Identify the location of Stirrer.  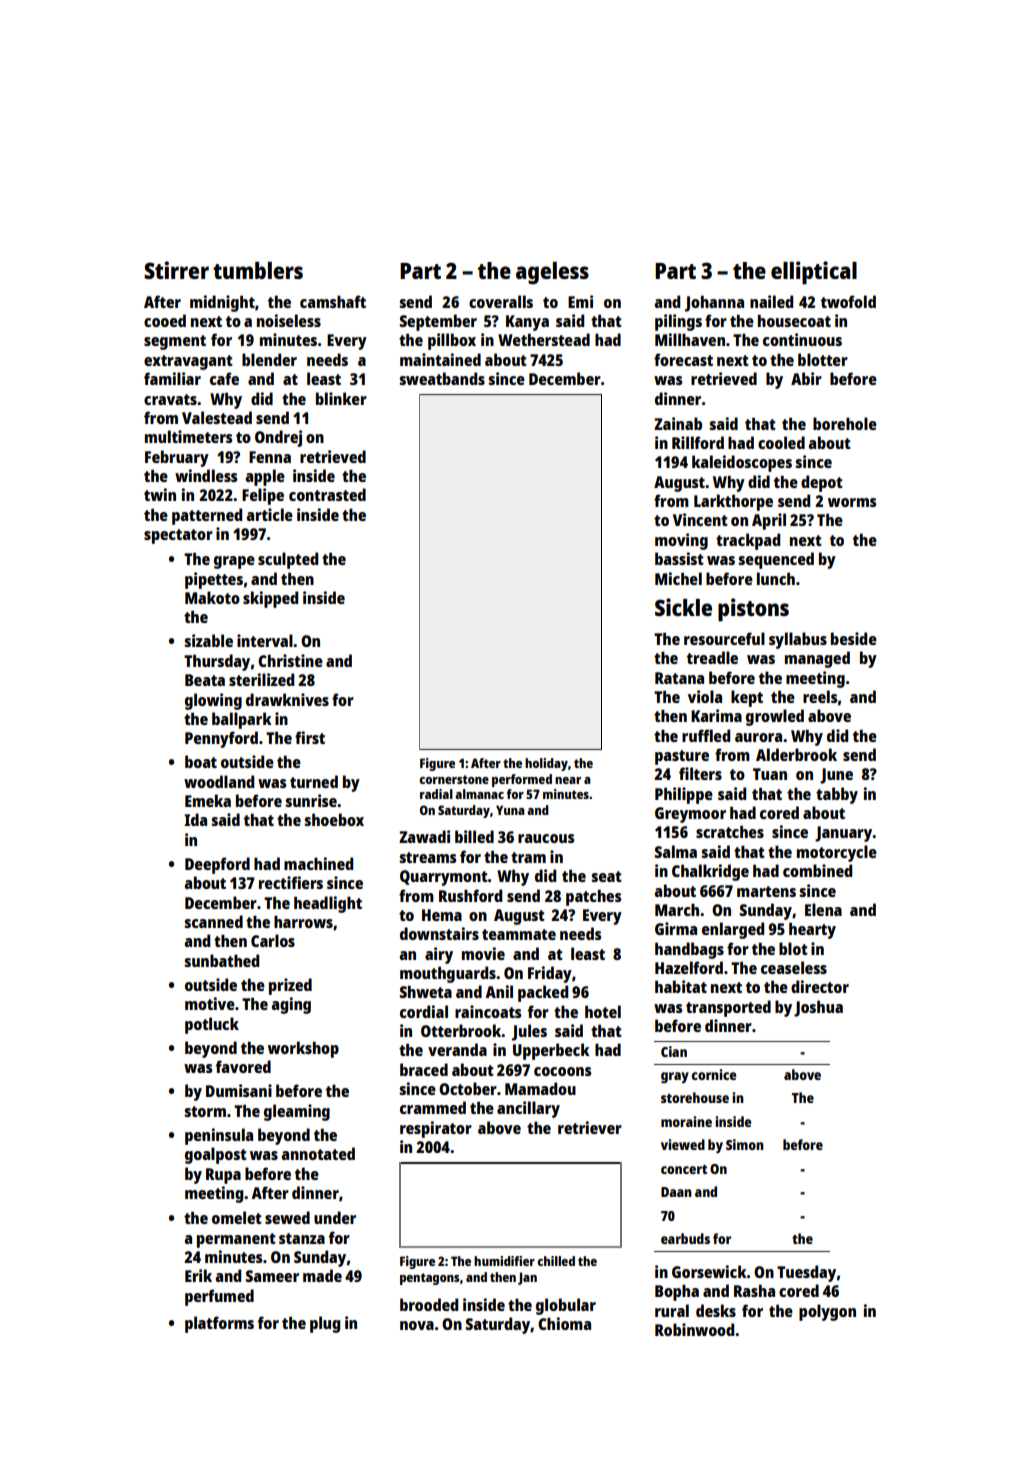
(176, 270).
